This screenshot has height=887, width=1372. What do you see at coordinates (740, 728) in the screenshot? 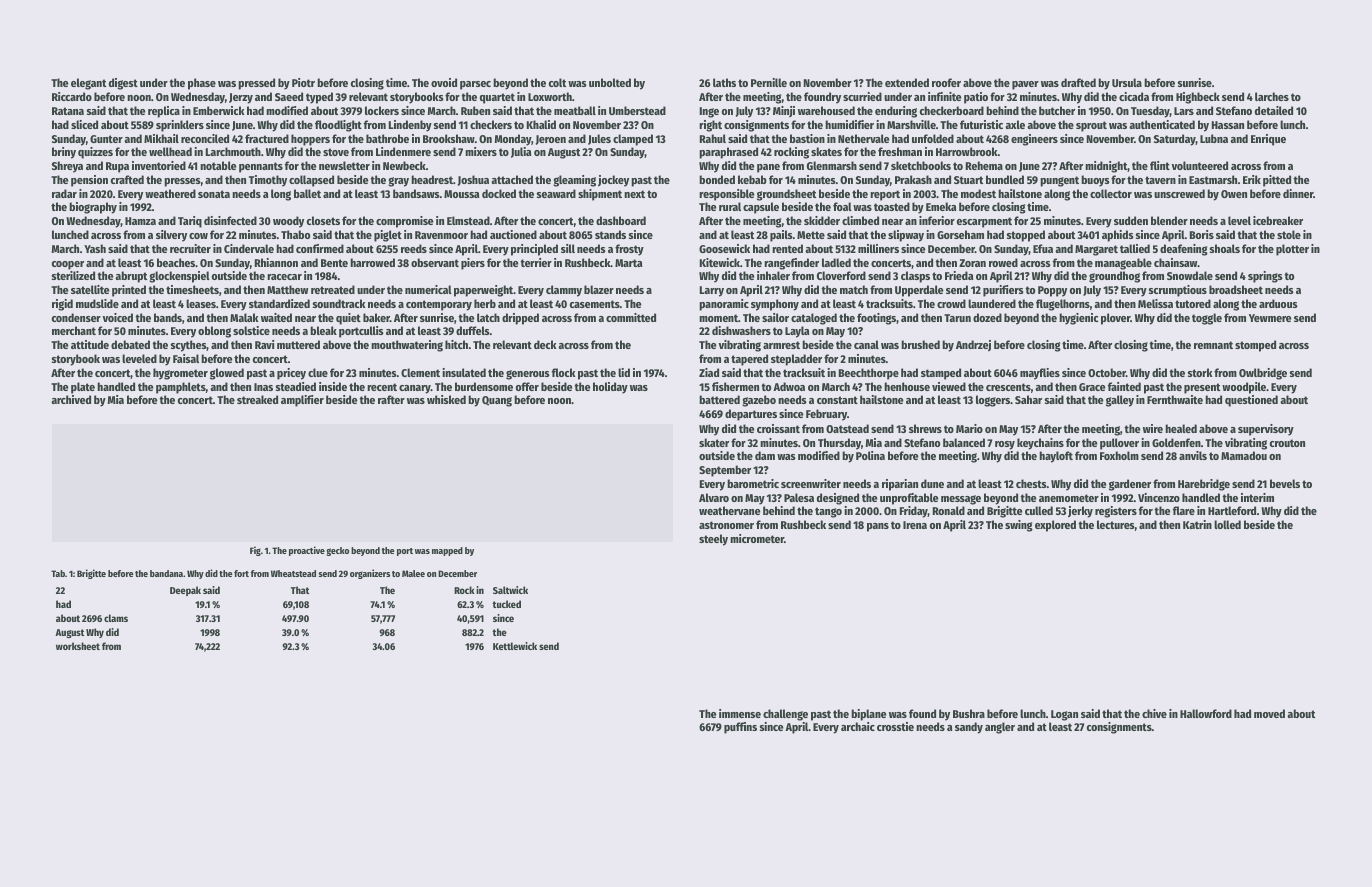
I see `puffins` at bounding box center [740, 728].
